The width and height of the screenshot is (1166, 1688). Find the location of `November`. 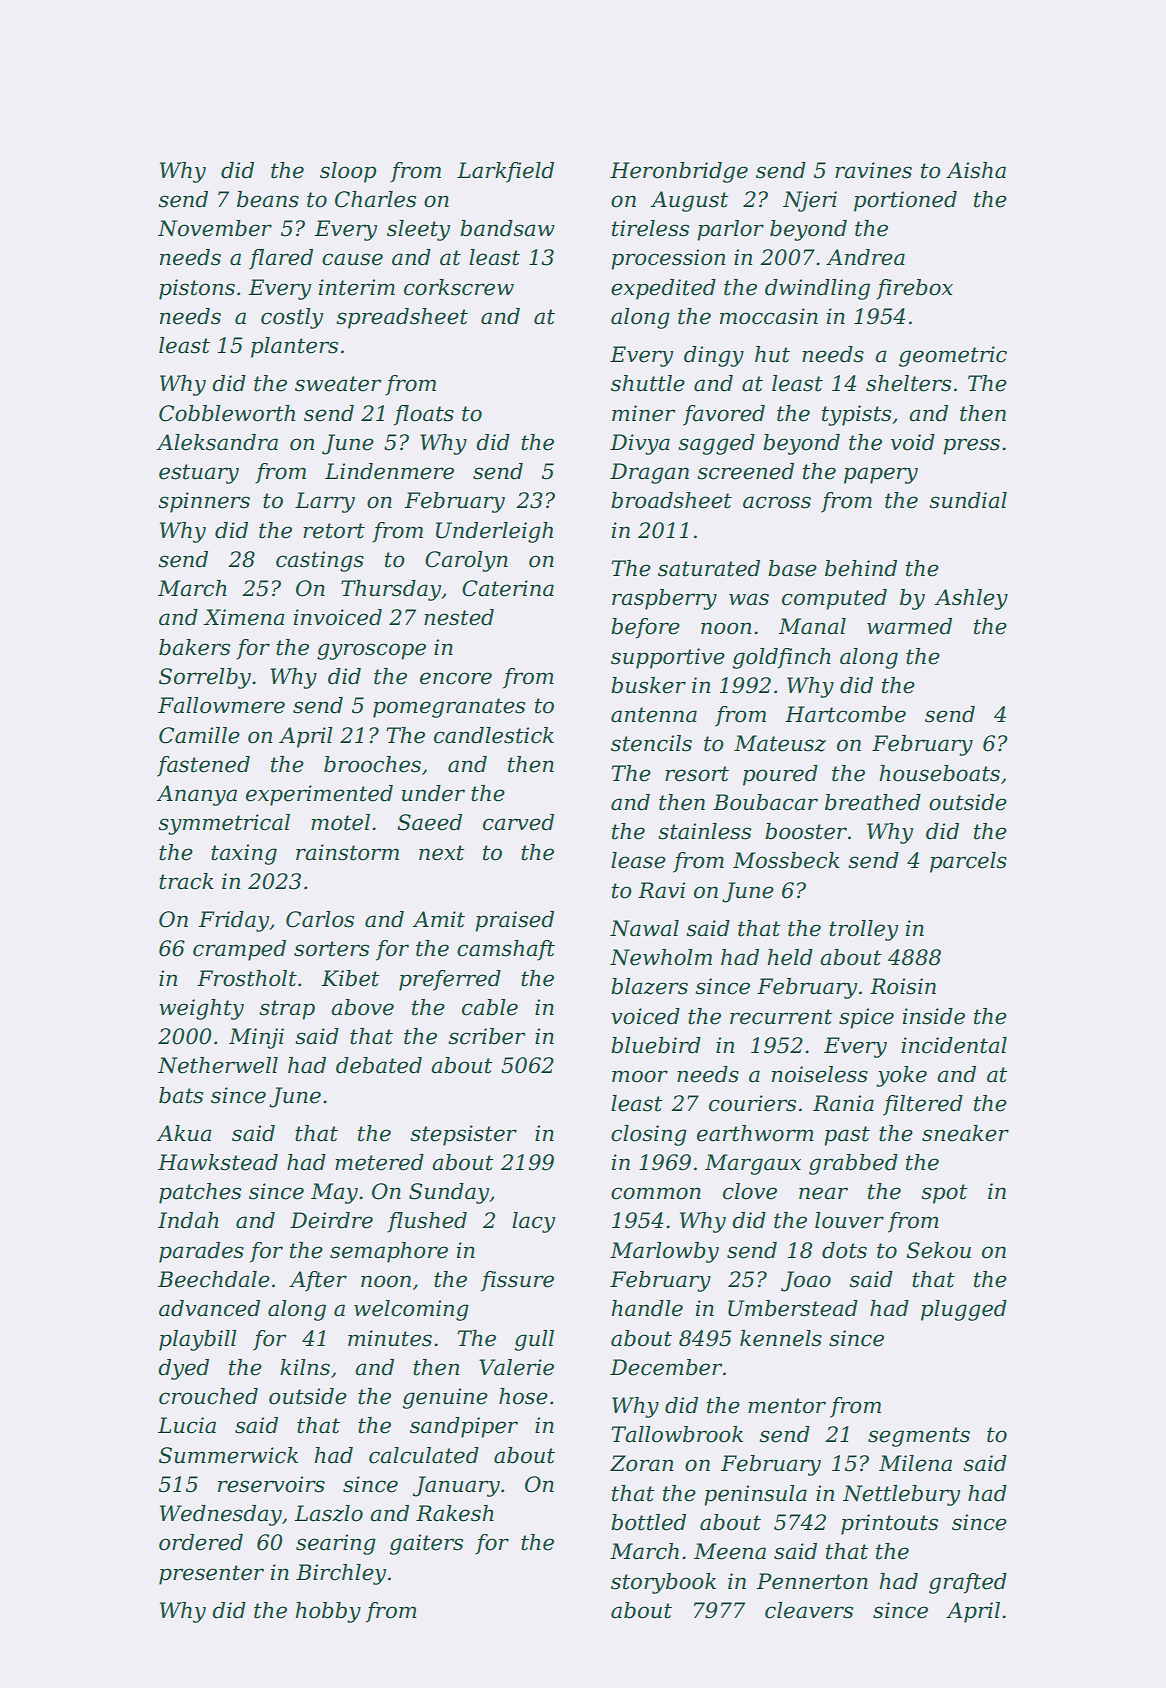

November is located at coordinates (215, 228).
